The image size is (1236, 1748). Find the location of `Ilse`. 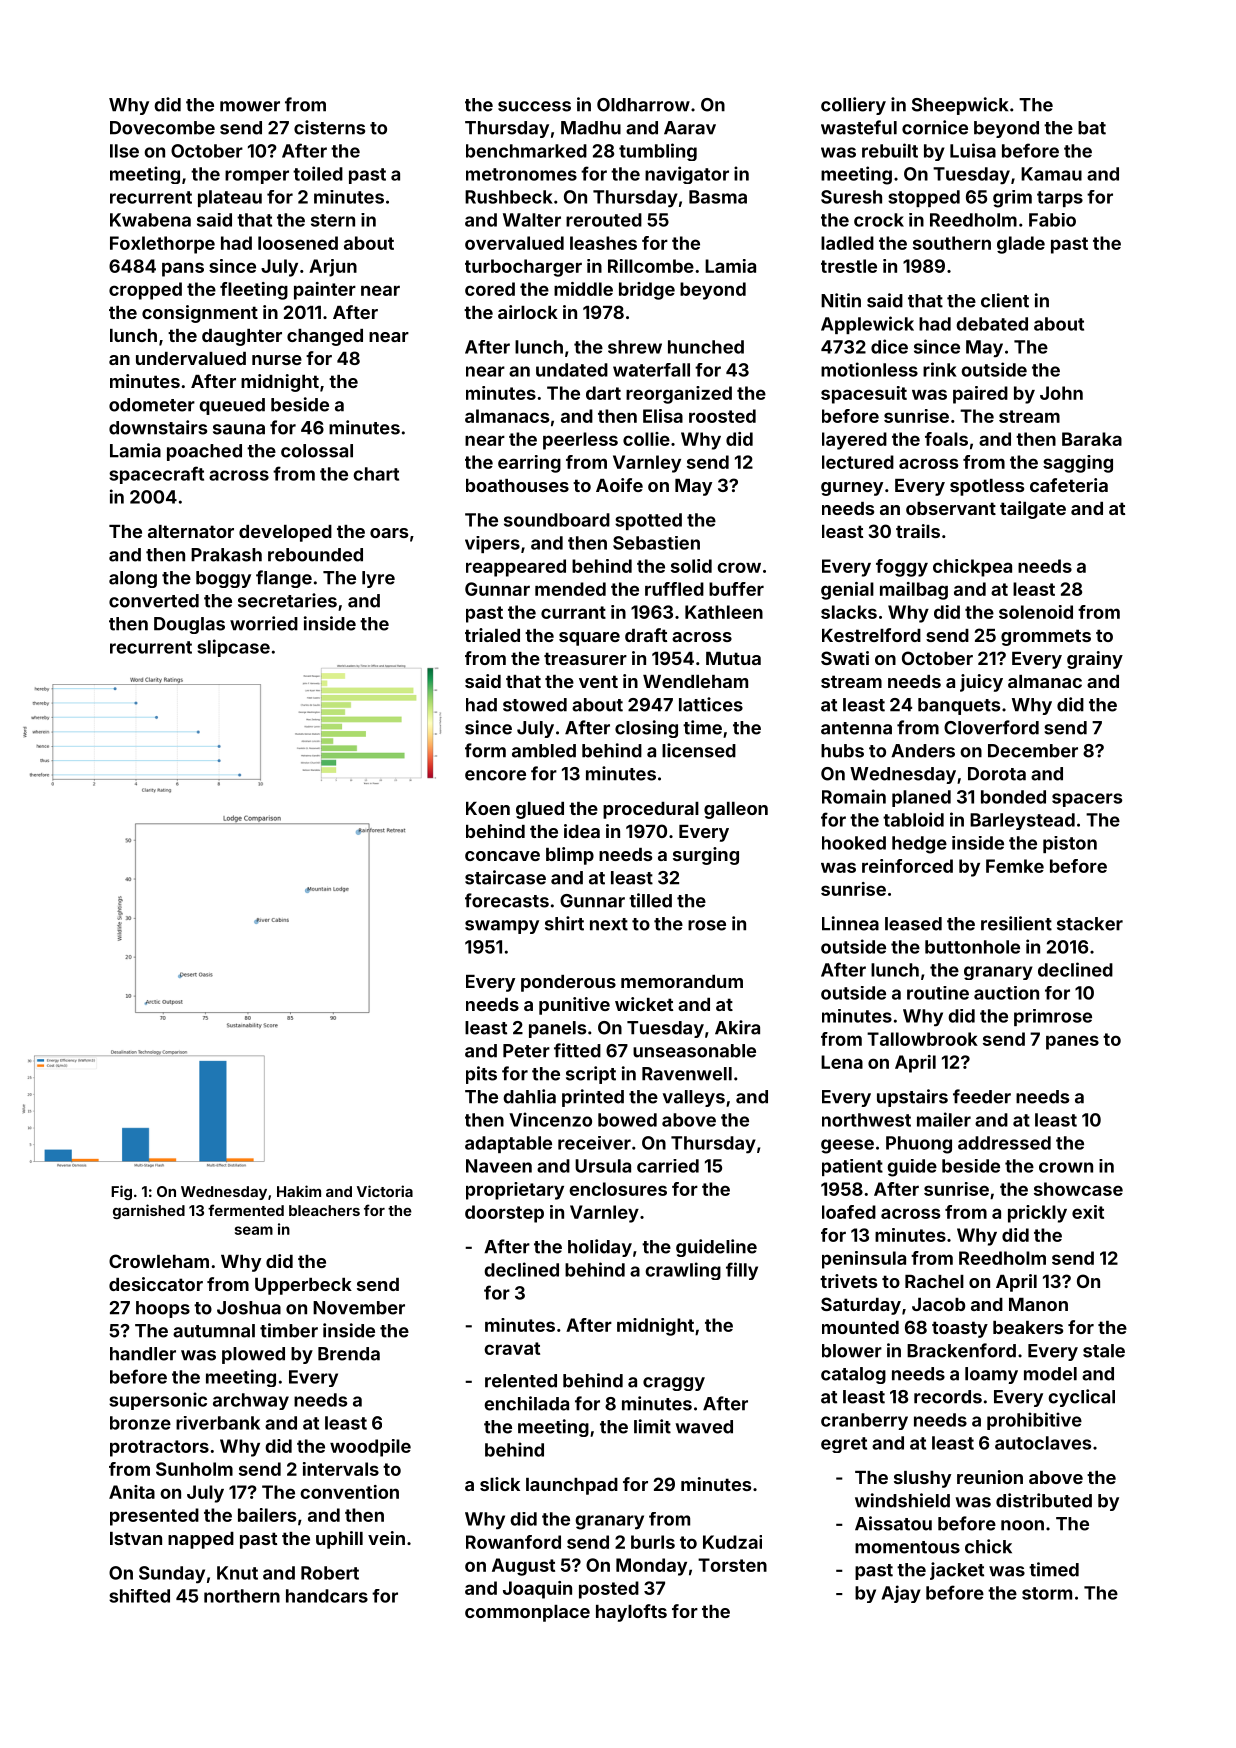

Ilse is located at coordinates (124, 151).
